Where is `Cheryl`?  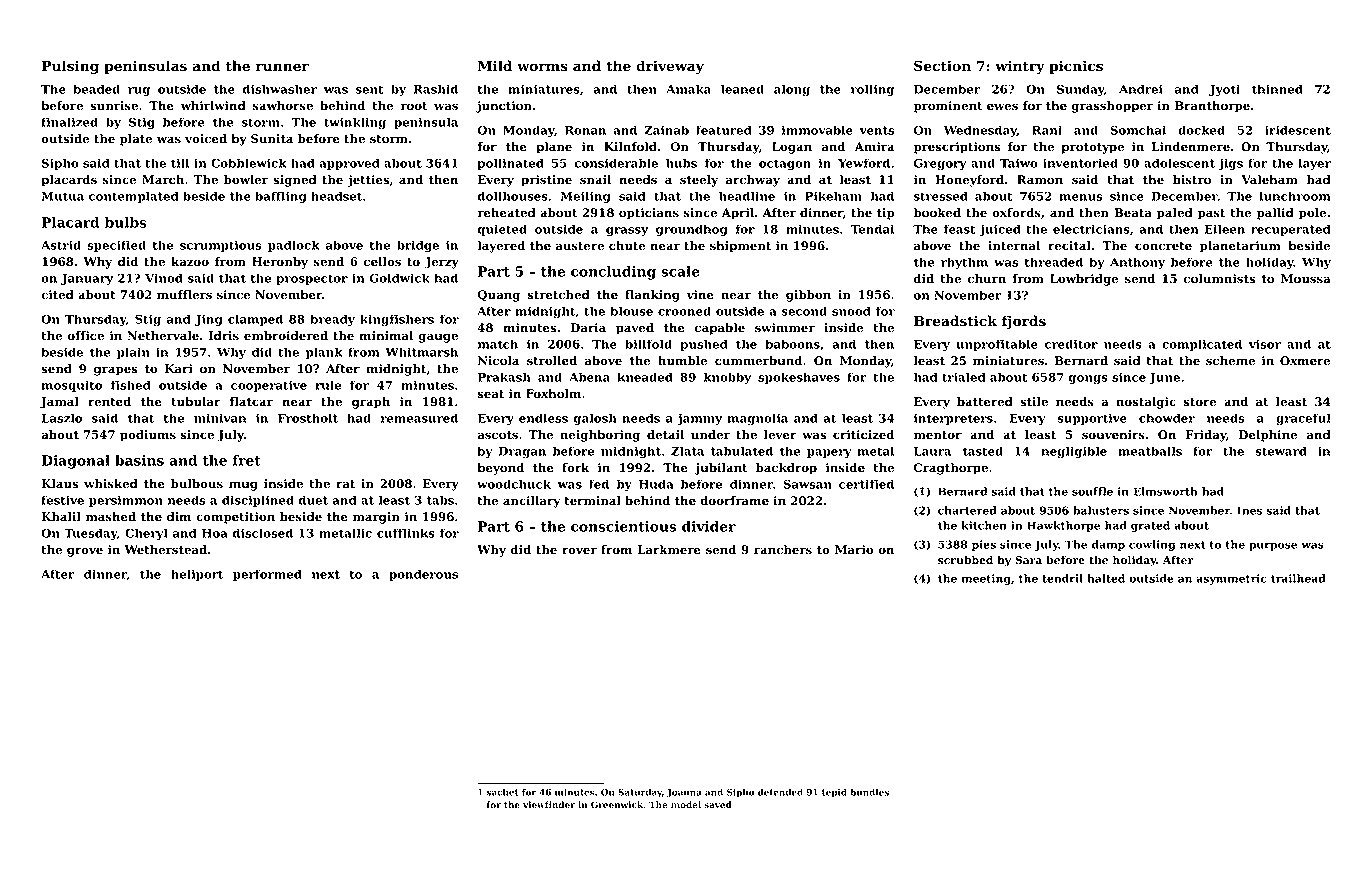 Cheryl is located at coordinates (146, 534).
